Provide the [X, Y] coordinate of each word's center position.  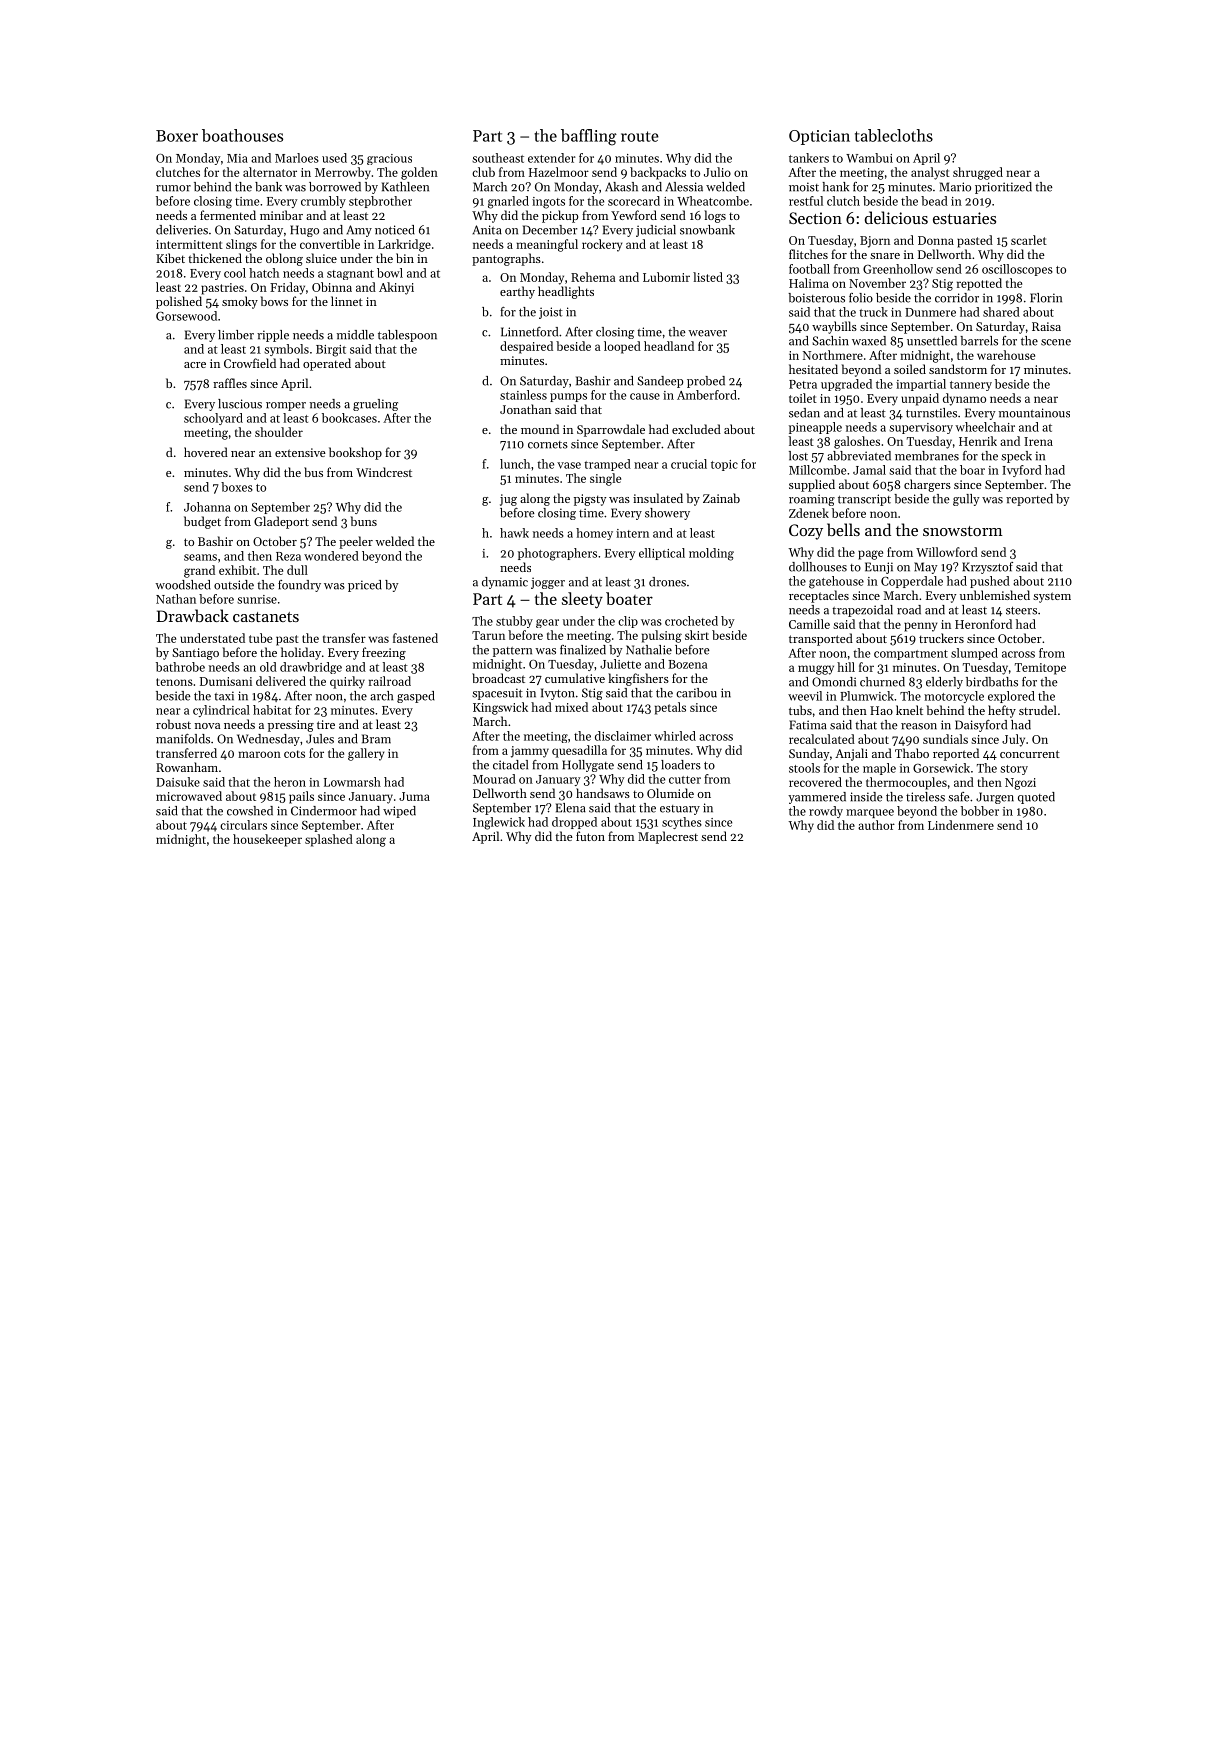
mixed [571, 707]
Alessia [684, 187]
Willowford [947, 552]
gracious [389, 159]
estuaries [964, 218]
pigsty [590, 500]
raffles [230, 383]
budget [202, 522]
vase [569, 465]
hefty [1002, 711]
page [870, 555]
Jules [320, 739]
